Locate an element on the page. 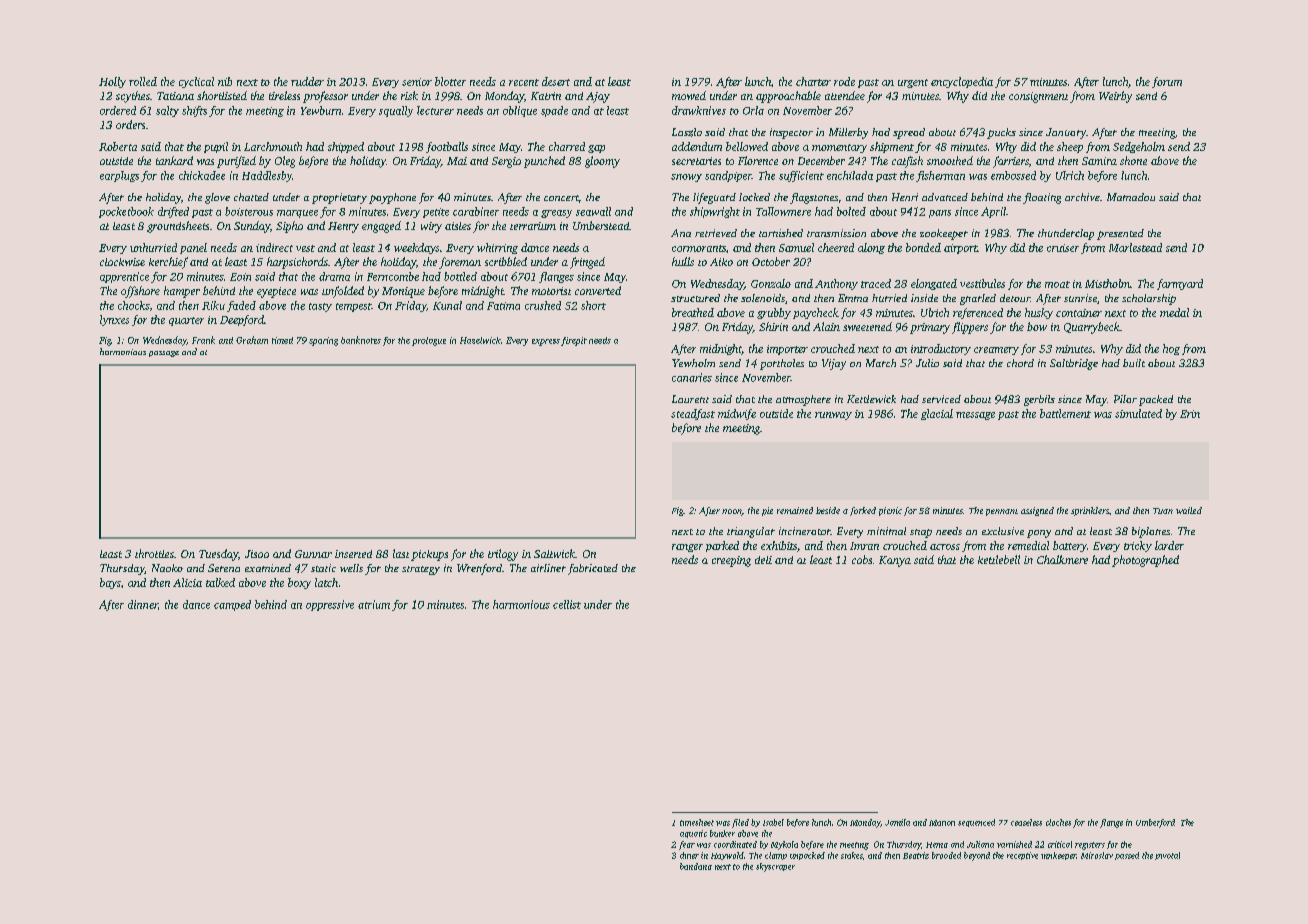  ranger is located at coordinates (687, 548).
